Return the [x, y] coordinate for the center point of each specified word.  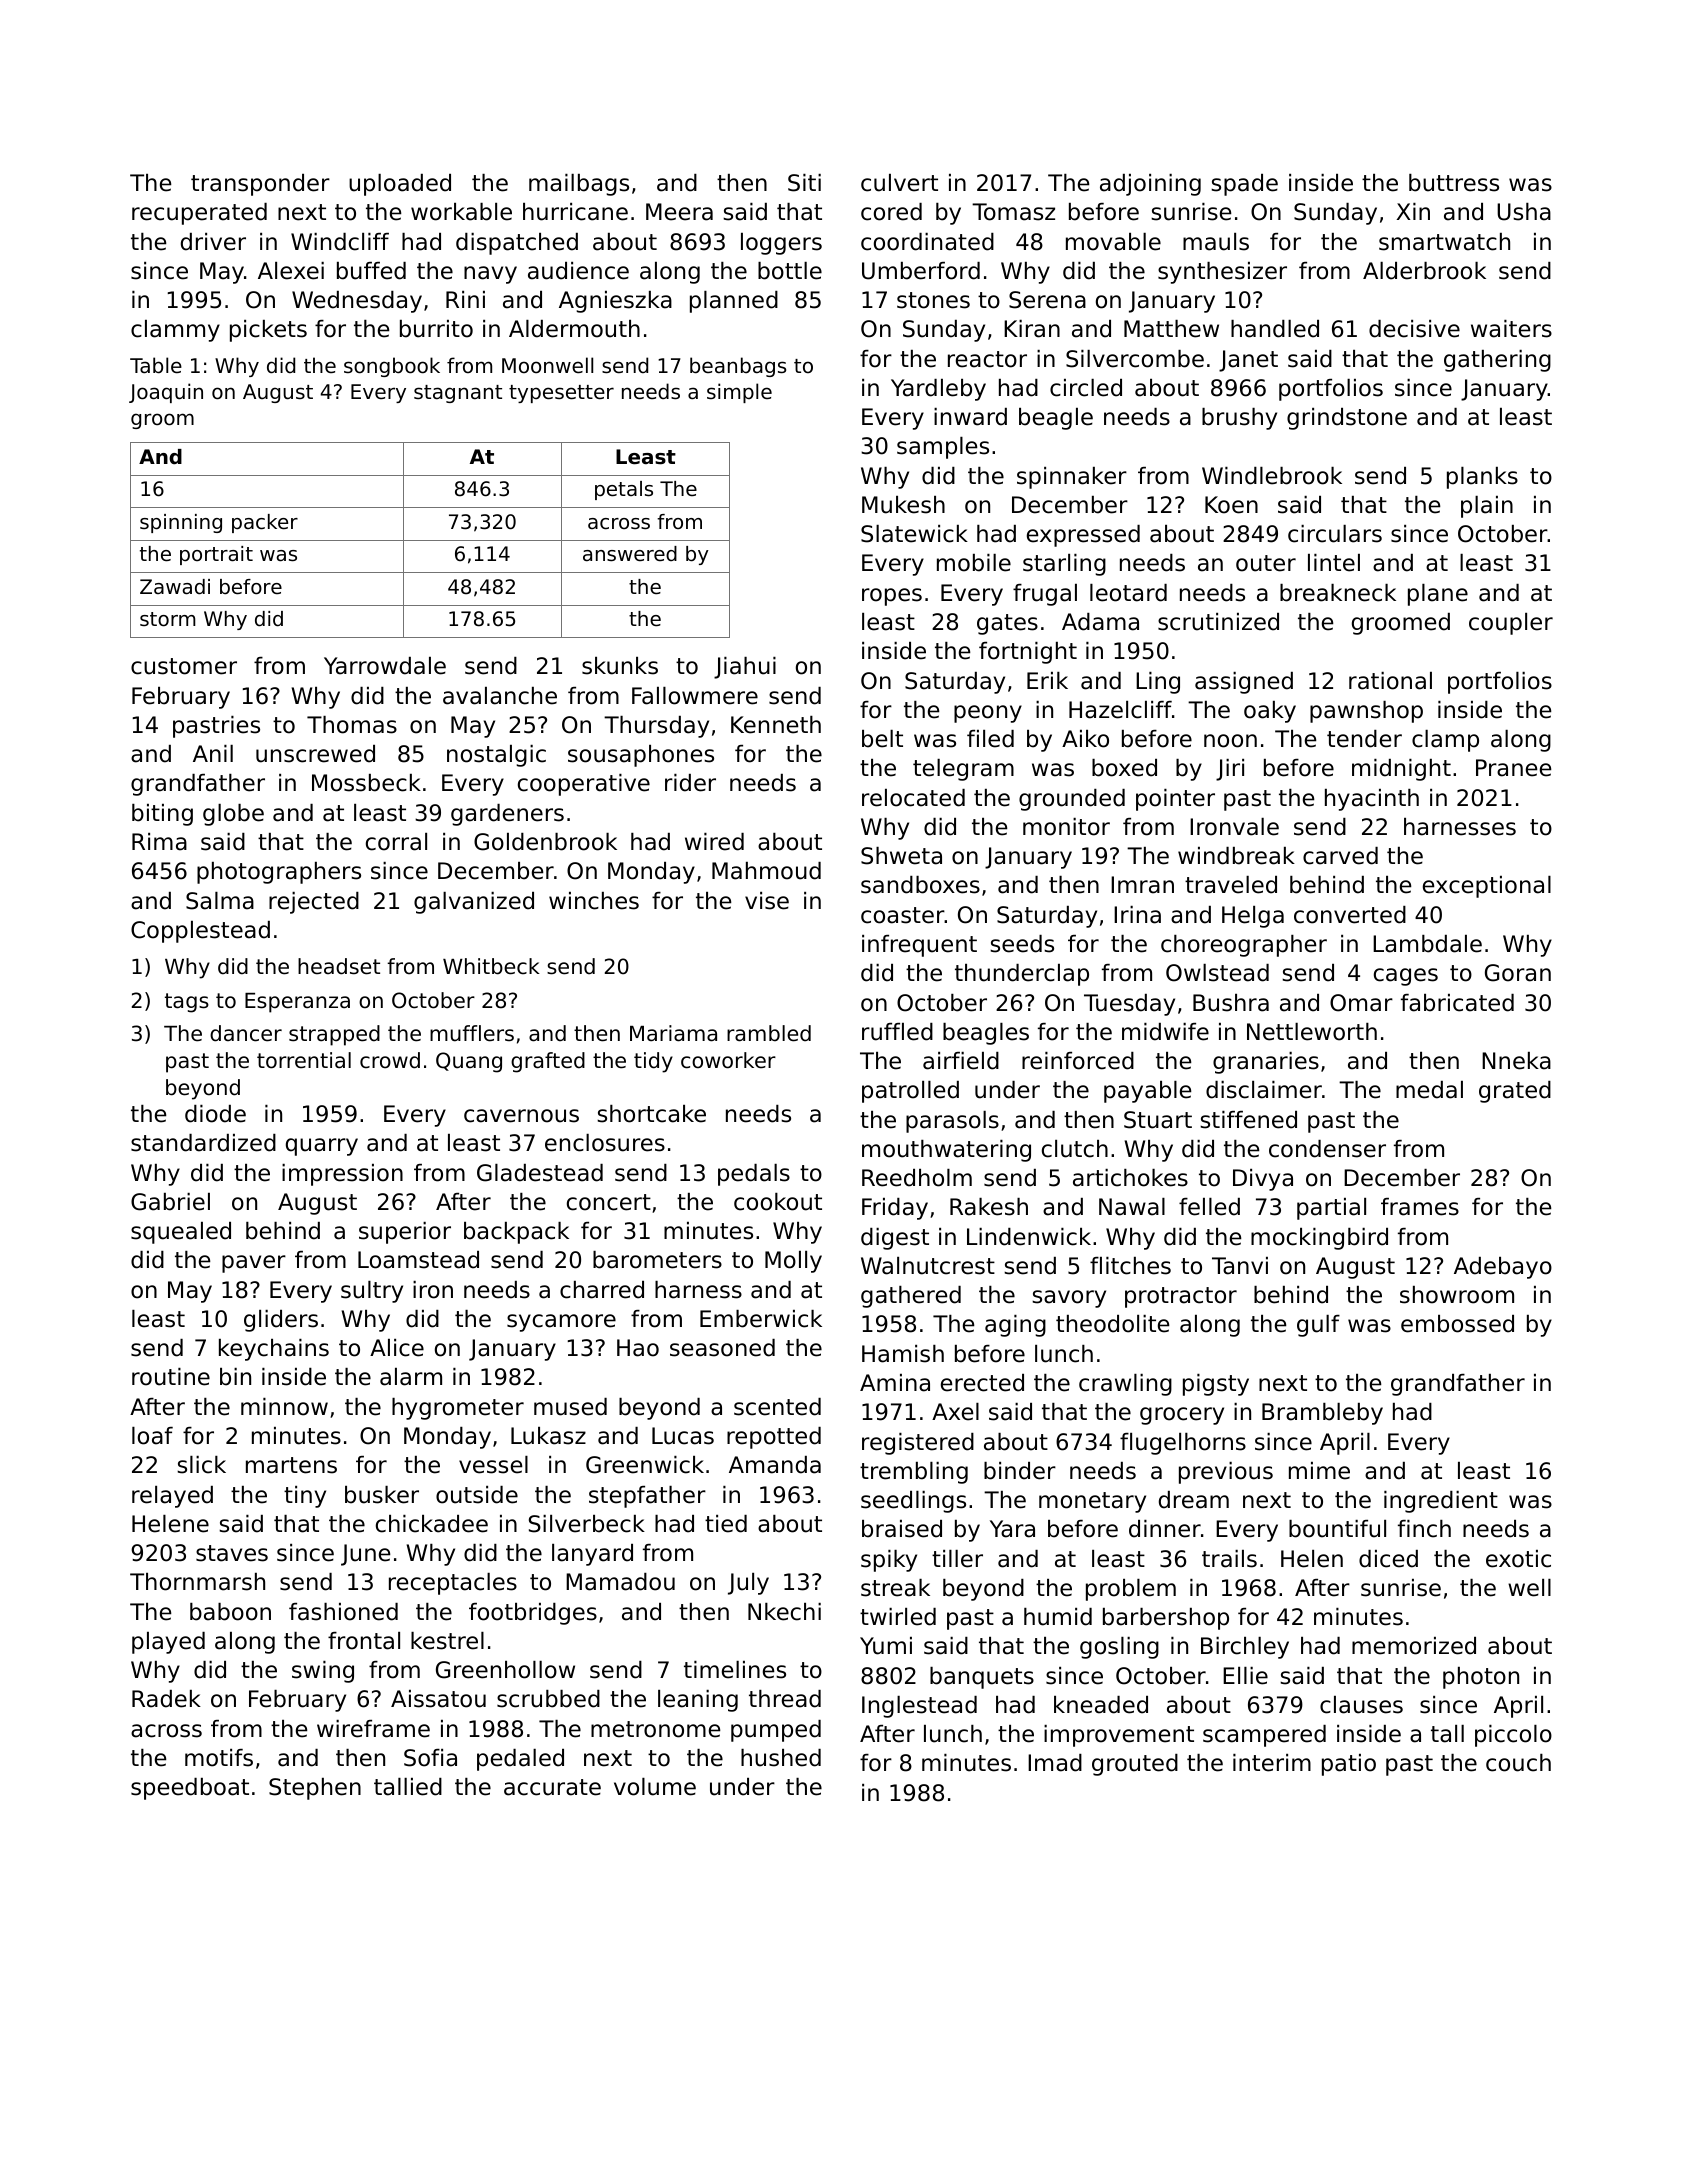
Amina [895, 1383]
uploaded [400, 185]
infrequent [919, 946]
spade [1244, 185]
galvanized [474, 903]
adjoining [1150, 185]
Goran [1518, 973]
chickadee [432, 1524]
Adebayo [1503, 1268]
